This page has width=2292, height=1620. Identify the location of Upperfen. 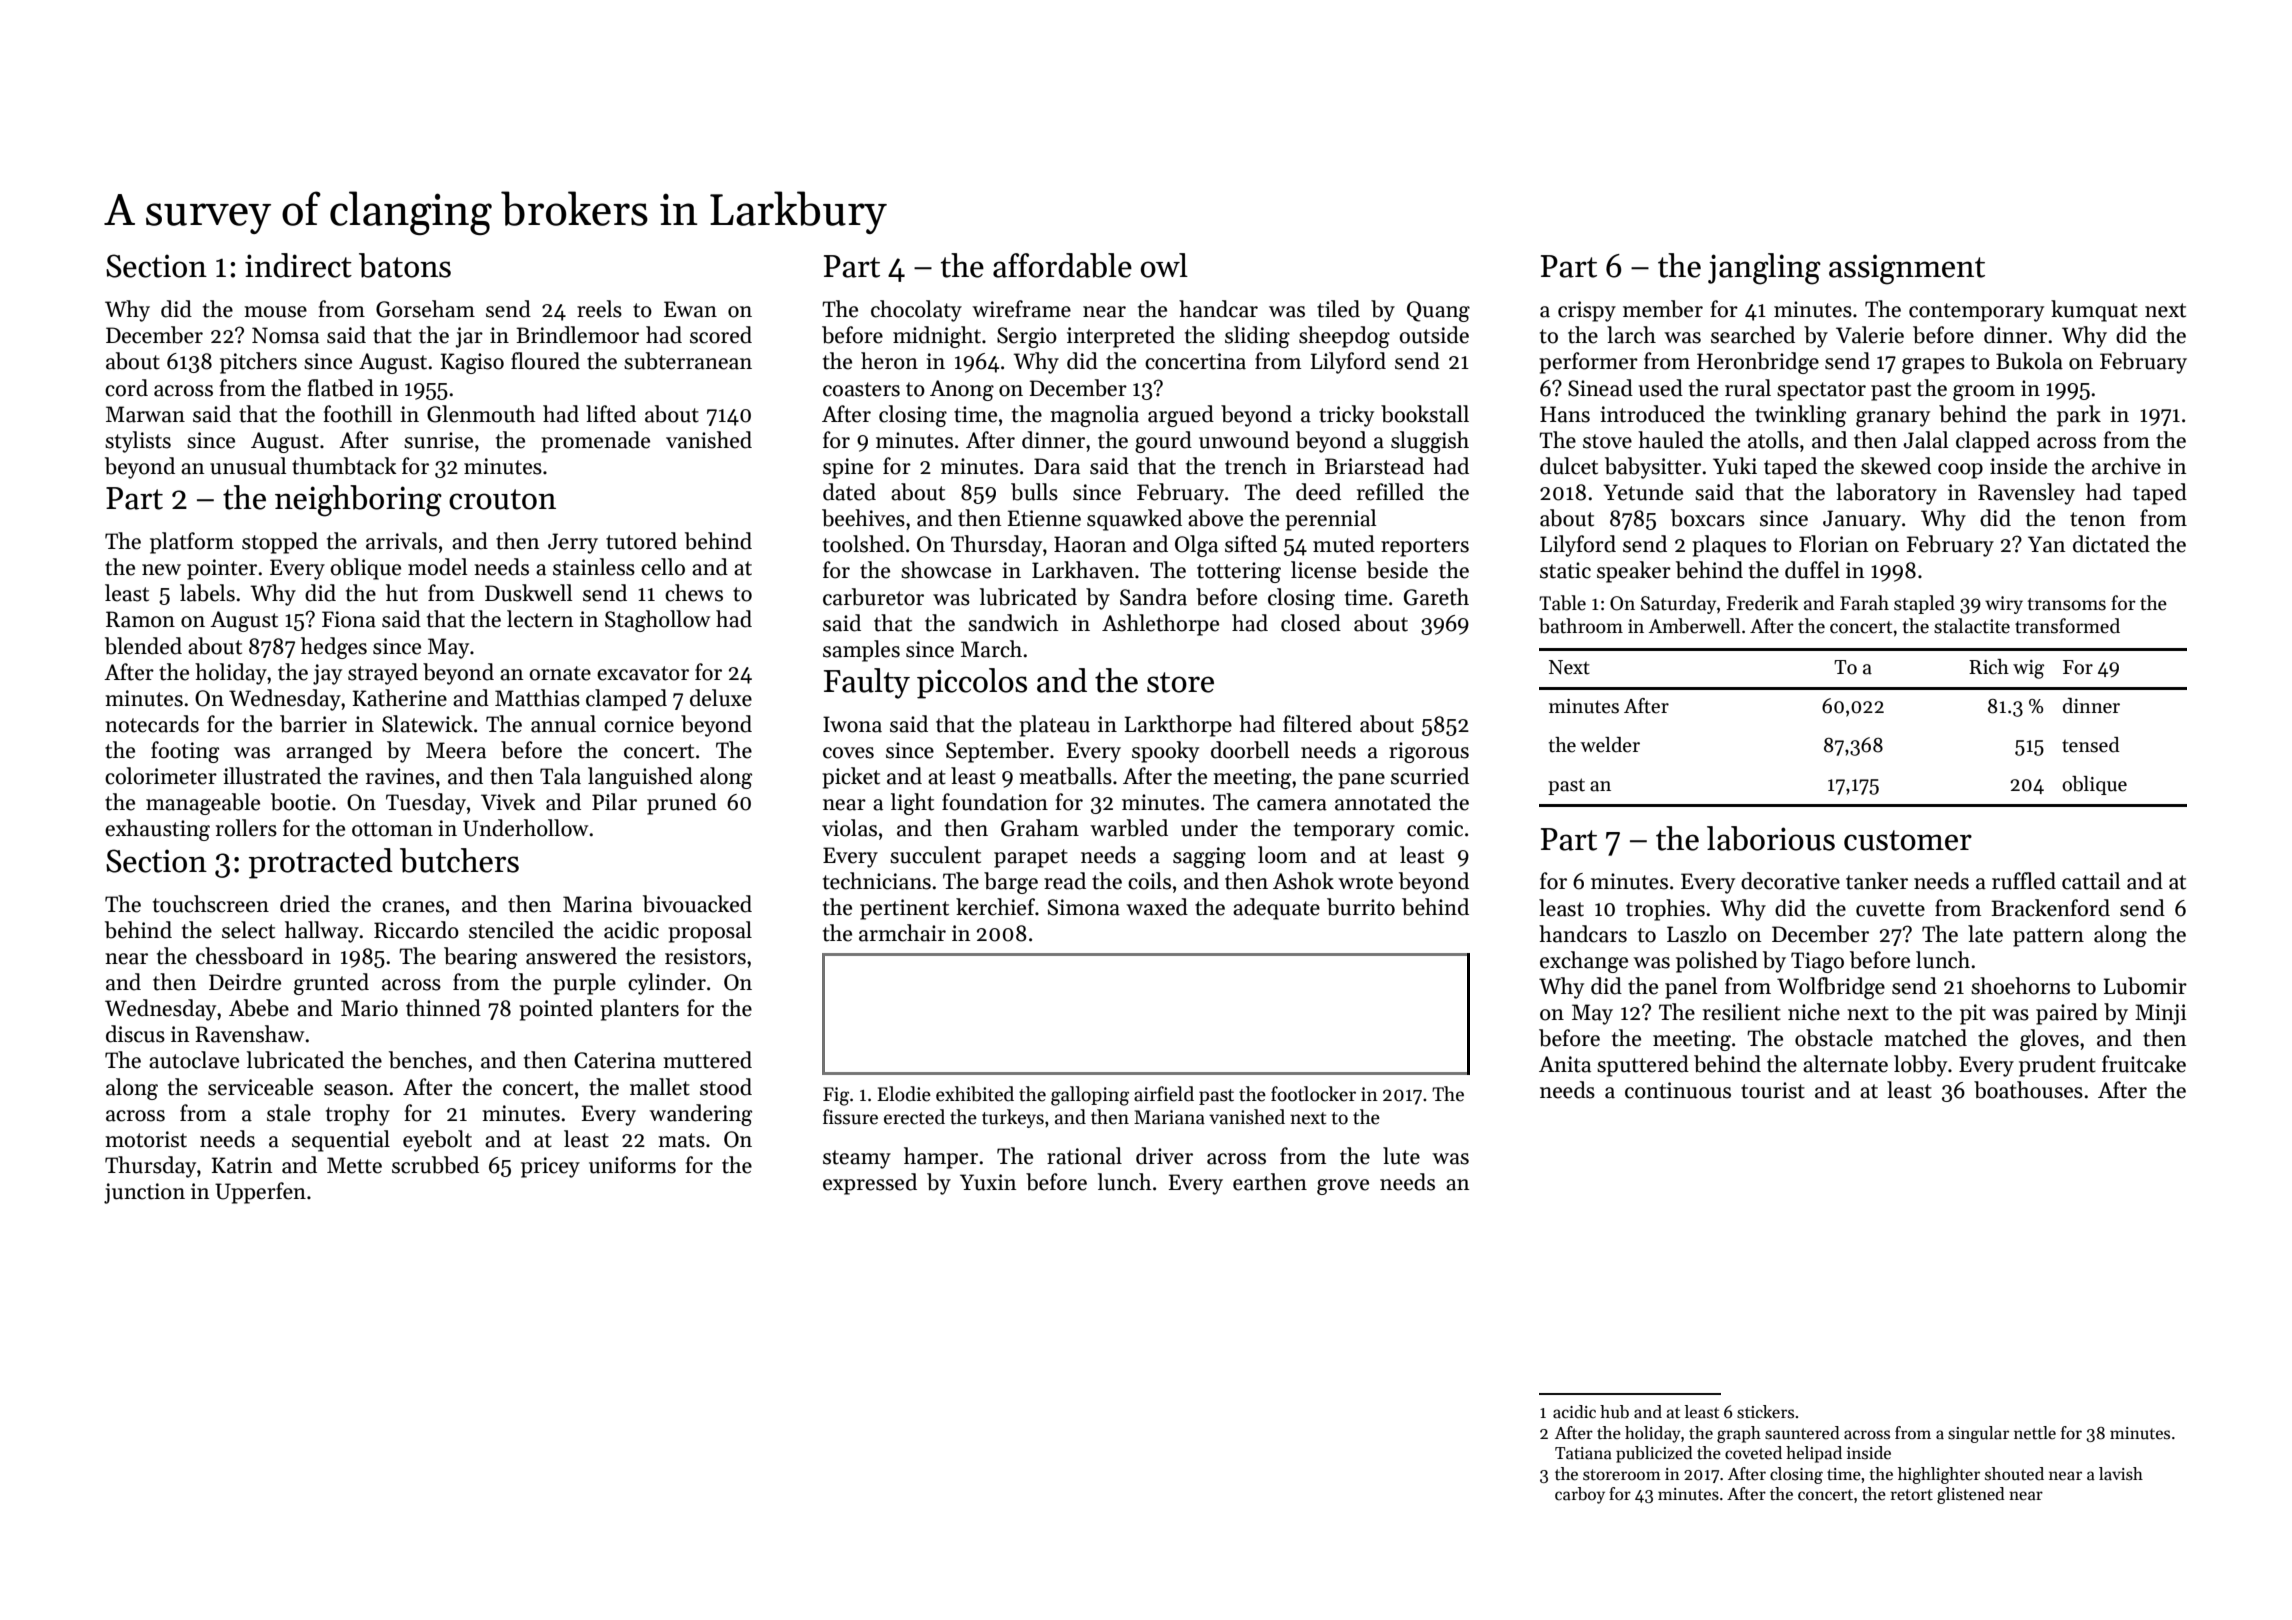
(260, 1193).
